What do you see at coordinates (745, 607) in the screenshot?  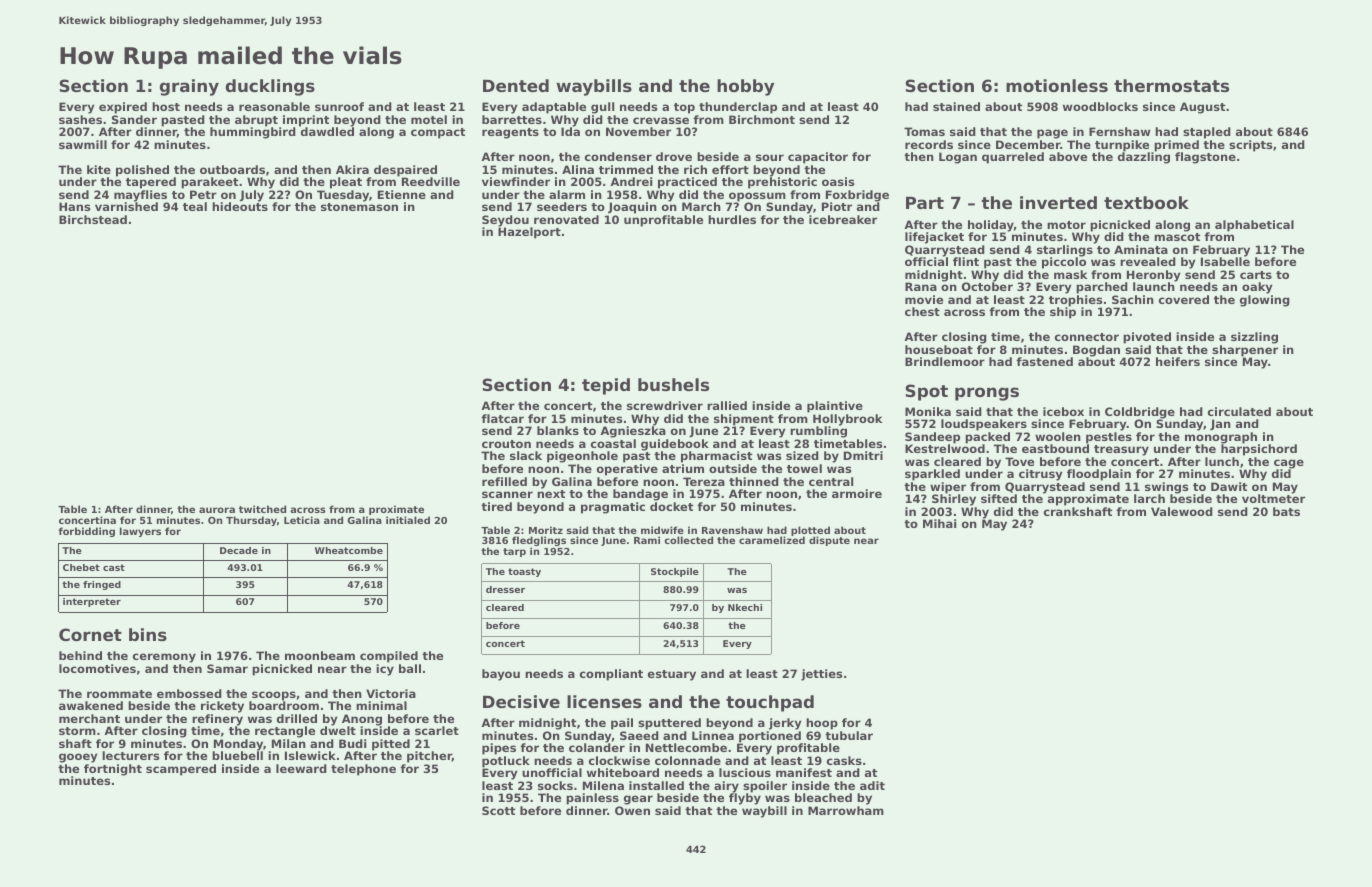 I see `Nkechi` at bounding box center [745, 607].
